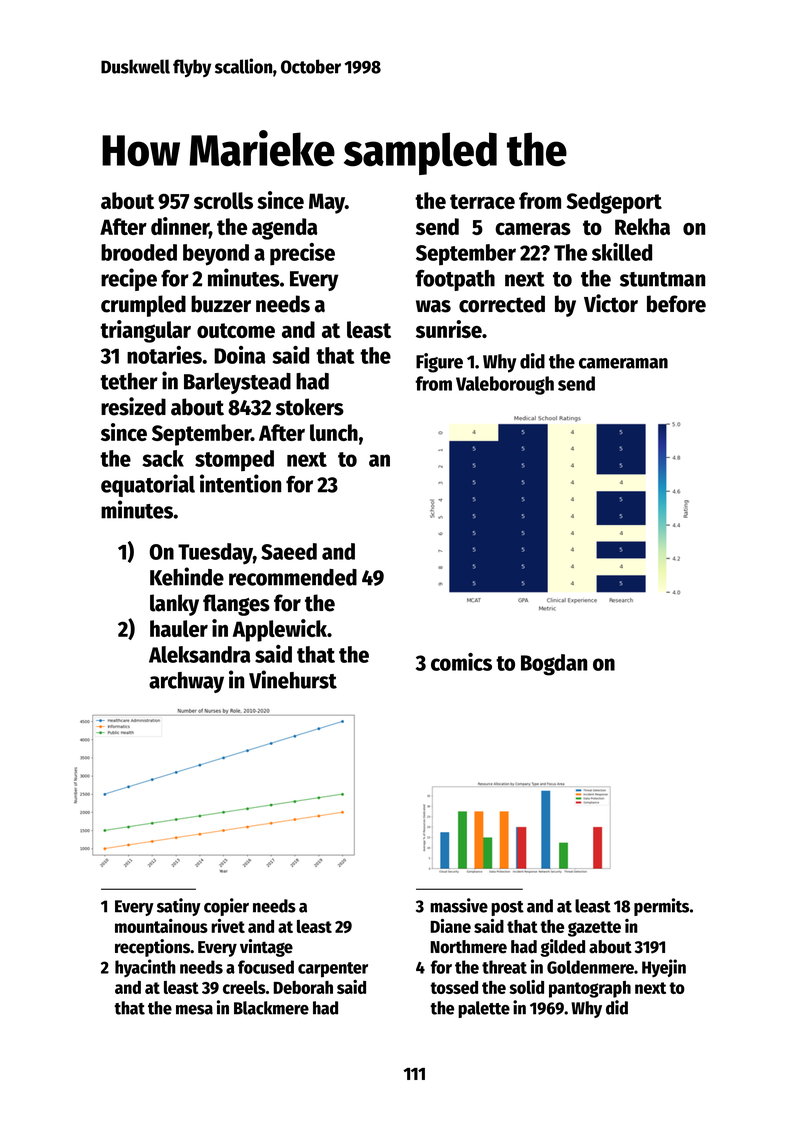 The image size is (807, 1146). I want to click on Bogdan, so click(554, 665).
